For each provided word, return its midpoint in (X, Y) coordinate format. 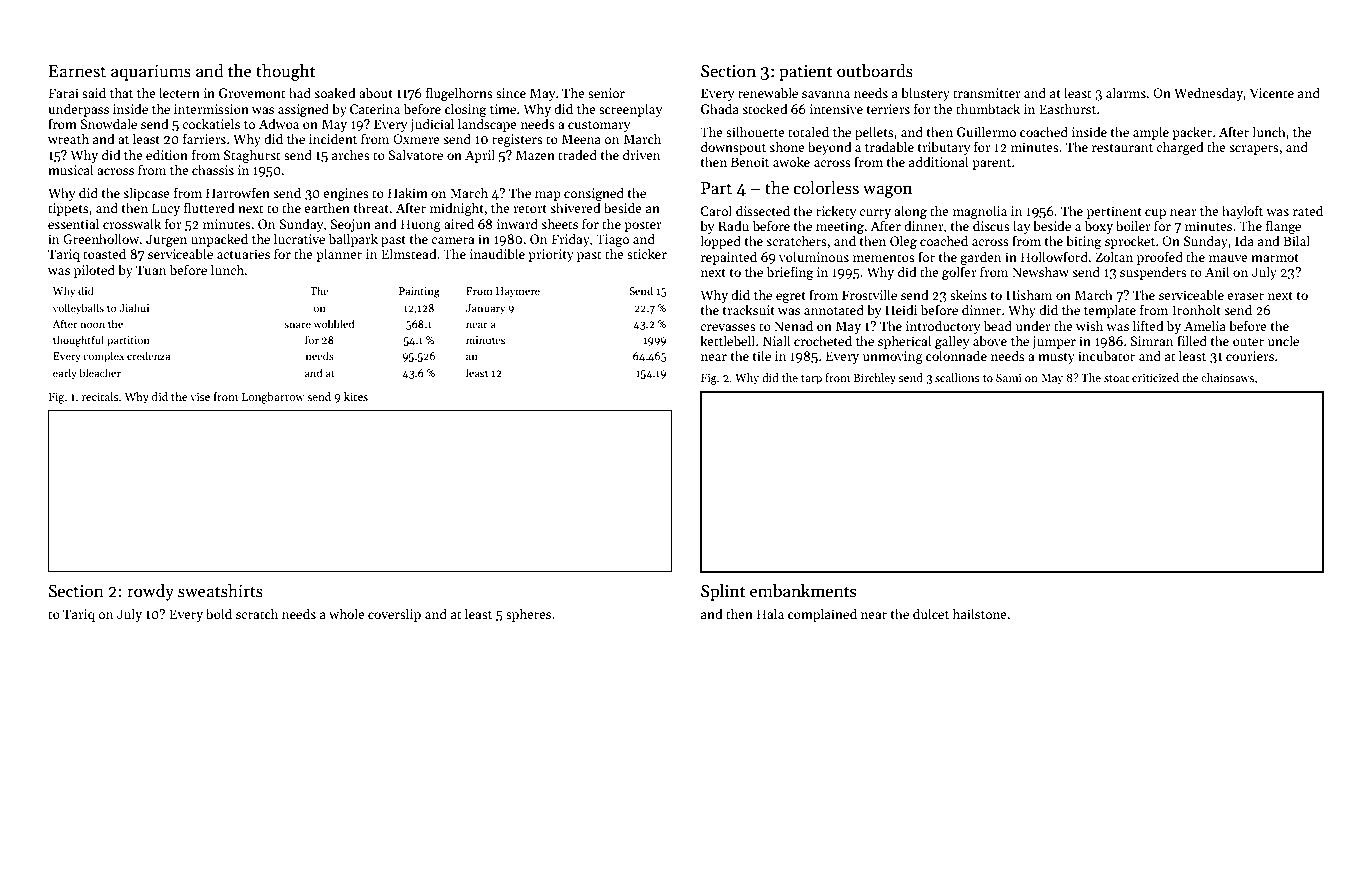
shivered (575, 207)
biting (1083, 242)
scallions (957, 377)
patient (805, 73)
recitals (100, 396)
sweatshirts (220, 591)
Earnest (77, 71)
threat (371, 207)
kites (356, 396)
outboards (875, 71)
